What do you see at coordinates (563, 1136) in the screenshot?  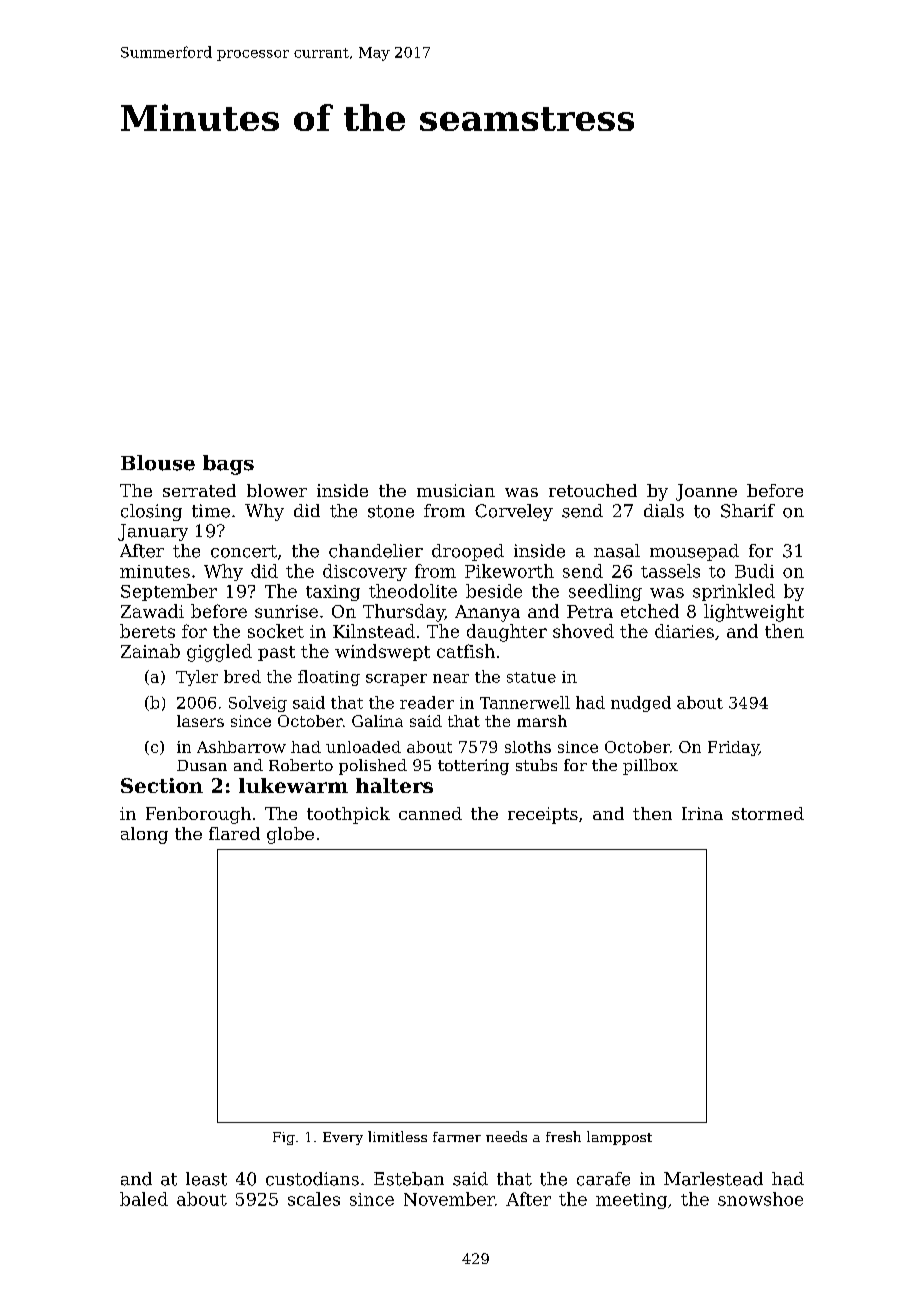 I see `fresh` at bounding box center [563, 1136].
